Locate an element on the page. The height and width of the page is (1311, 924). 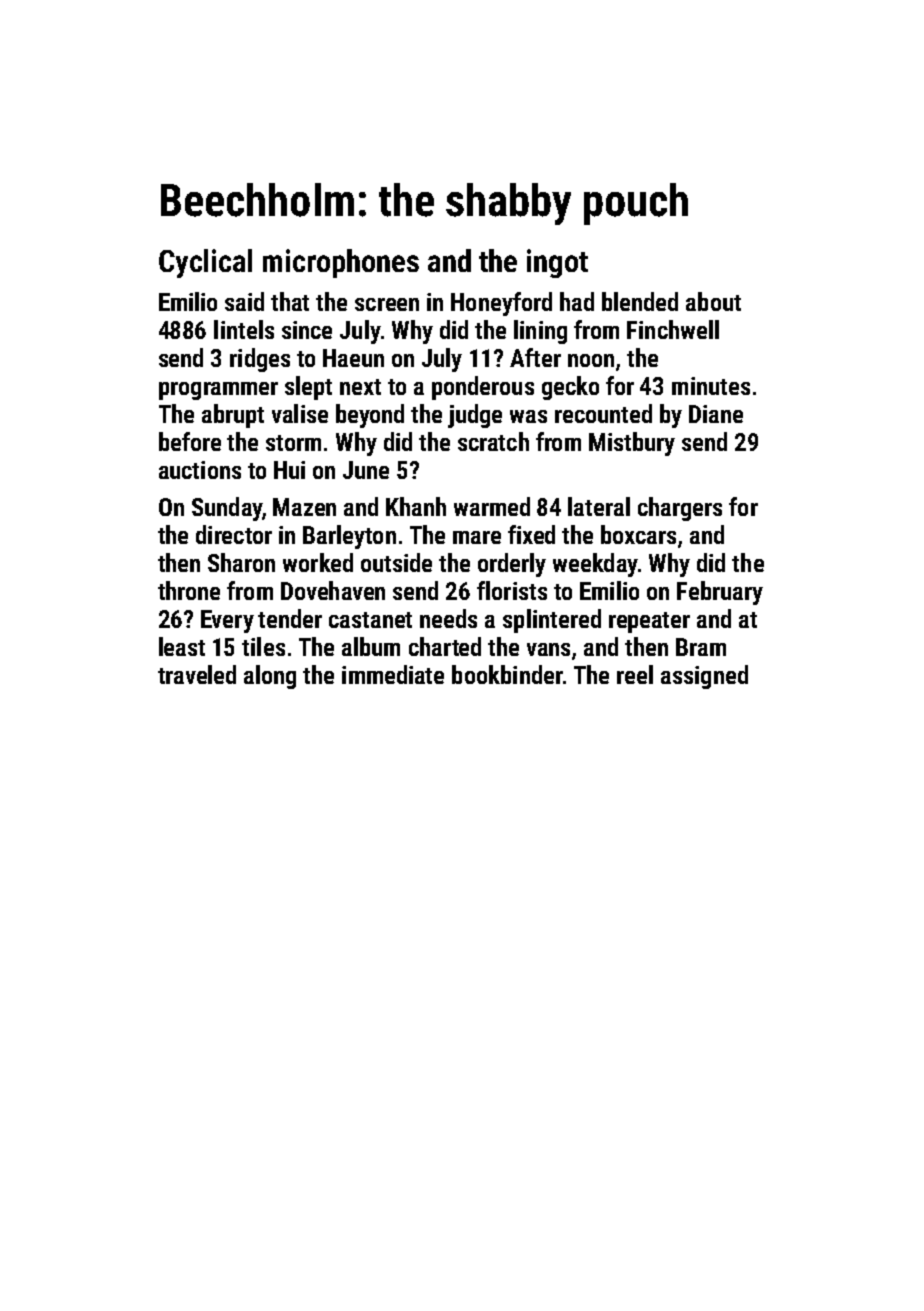
ridges is located at coordinates (260, 360).
